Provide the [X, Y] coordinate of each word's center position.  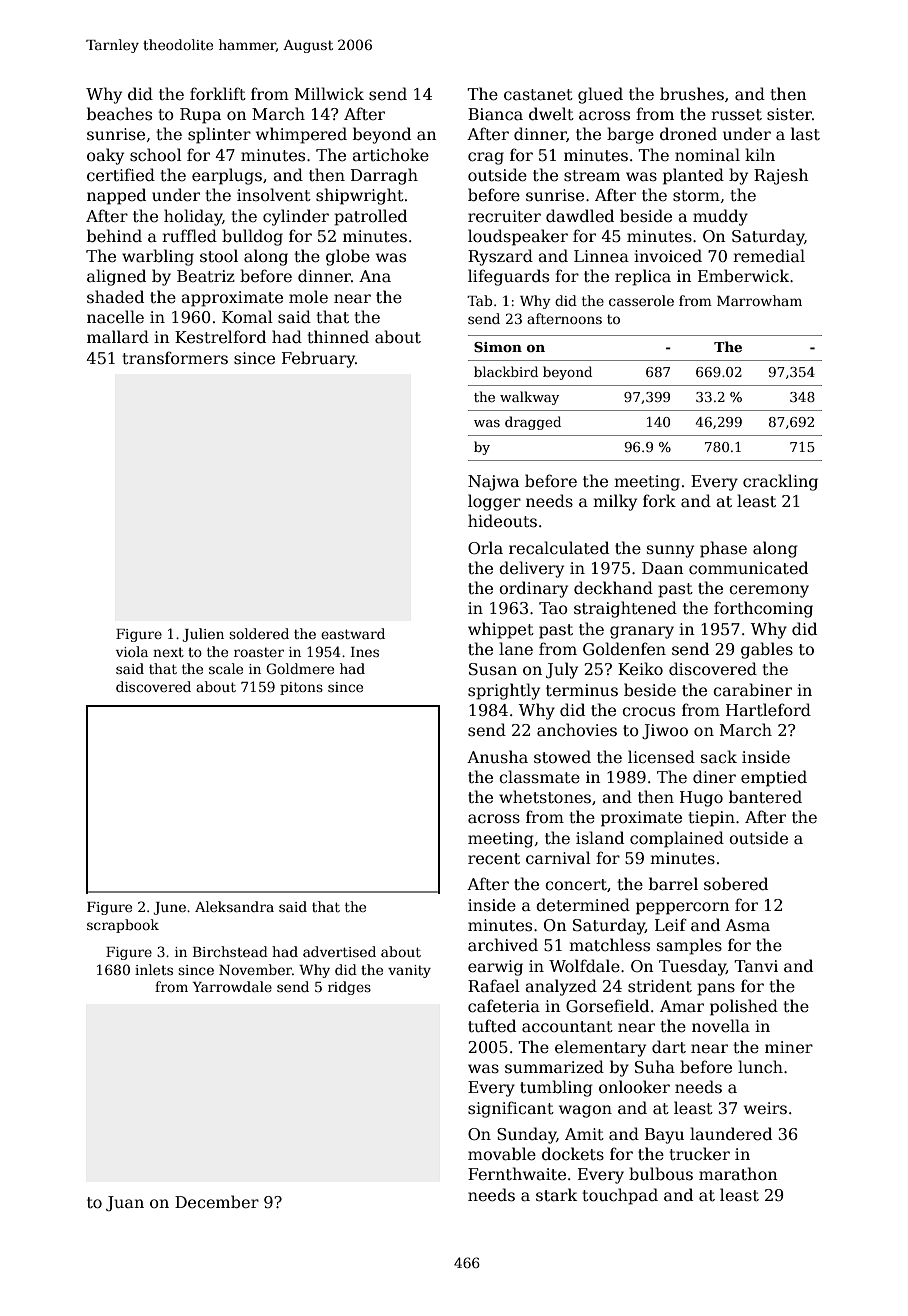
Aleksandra [234, 906]
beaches [119, 114]
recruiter [504, 216]
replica [643, 277]
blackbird [506, 371]
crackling [780, 482]
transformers [175, 358]
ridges [349, 988]
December [217, 1201]
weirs [765, 1108]
